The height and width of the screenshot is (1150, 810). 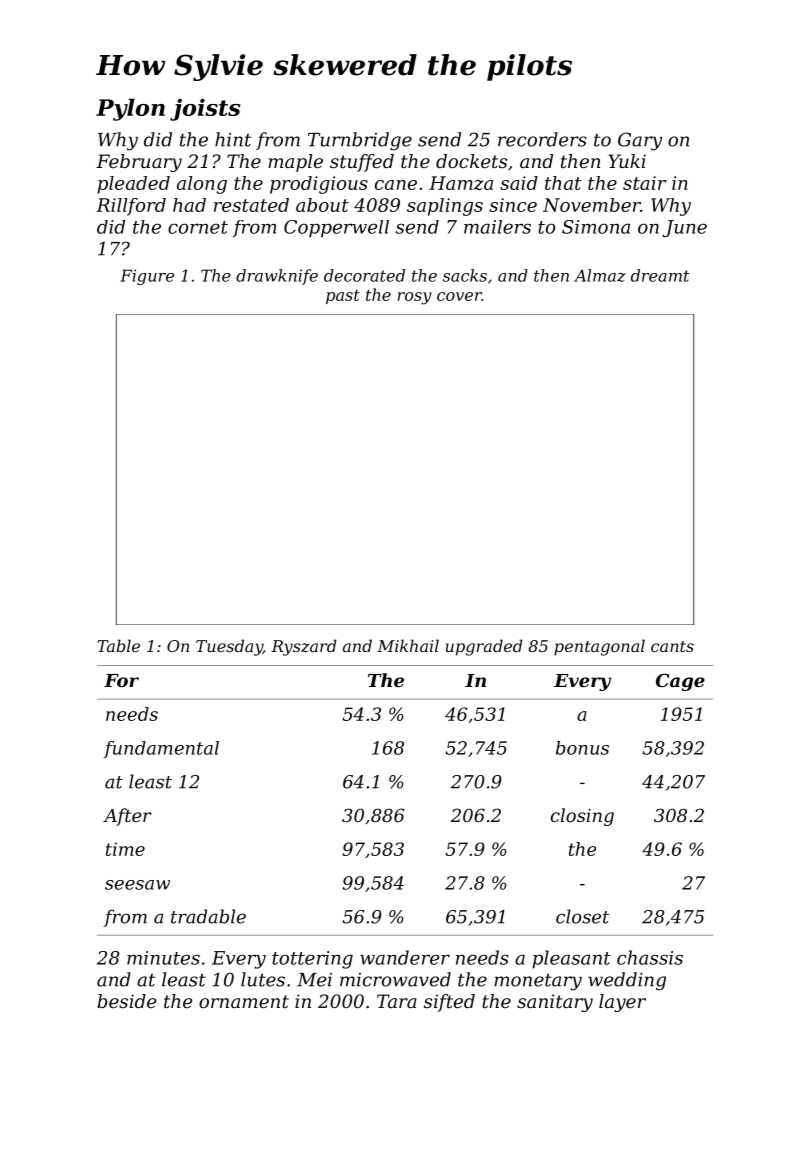 What do you see at coordinates (118, 645) in the screenshot?
I see `Table` at bounding box center [118, 645].
